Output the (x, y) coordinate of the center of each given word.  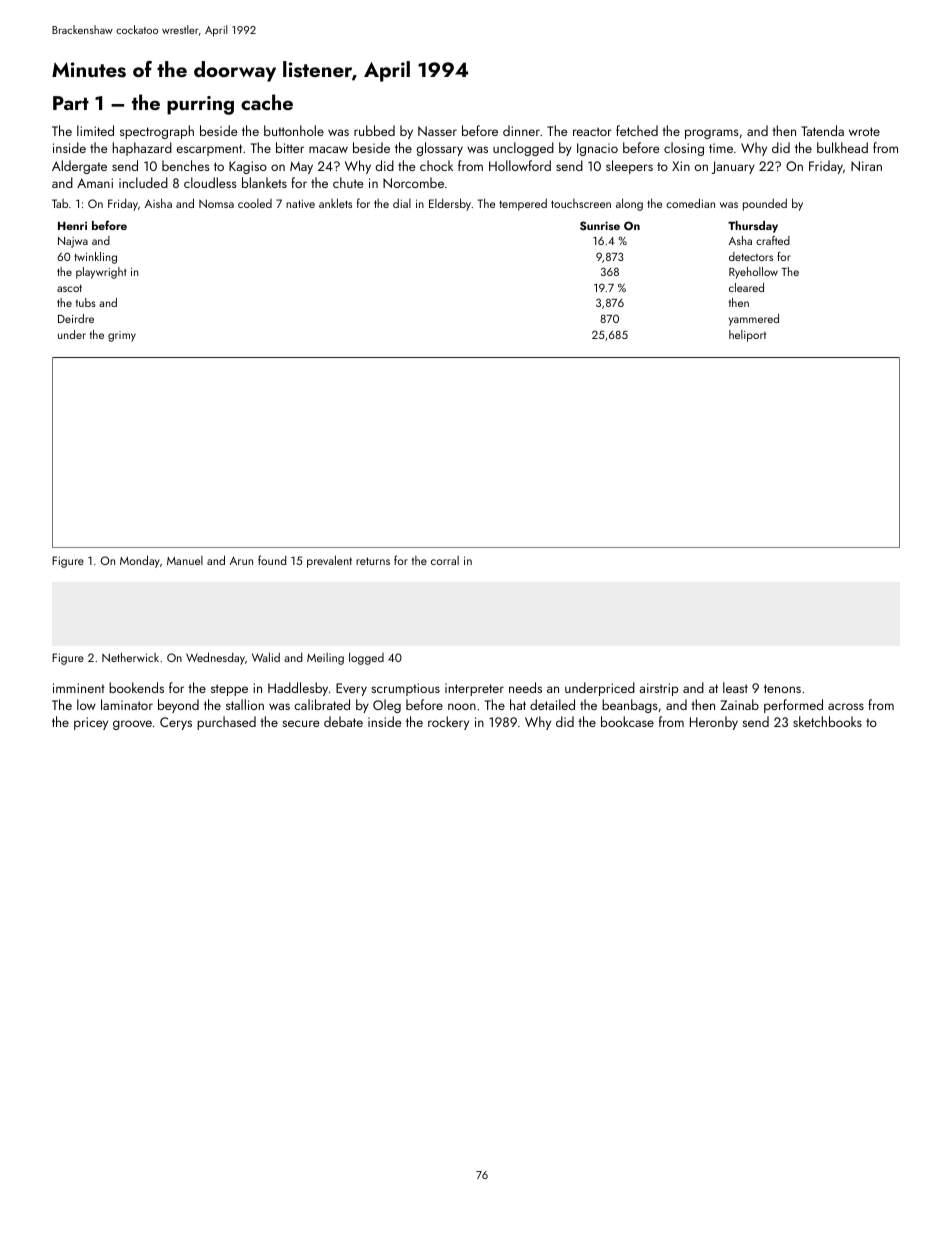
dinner (521, 130)
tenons (782, 688)
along (629, 204)
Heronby (714, 723)
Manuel (185, 560)
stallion (245, 704)
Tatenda (822, 130)
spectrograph (157, 132)
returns (373, 561)
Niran (866, 166)
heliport (747, 336)
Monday (140, 561)
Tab (60, 203)
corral (445, 560)
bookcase (627, 721)
